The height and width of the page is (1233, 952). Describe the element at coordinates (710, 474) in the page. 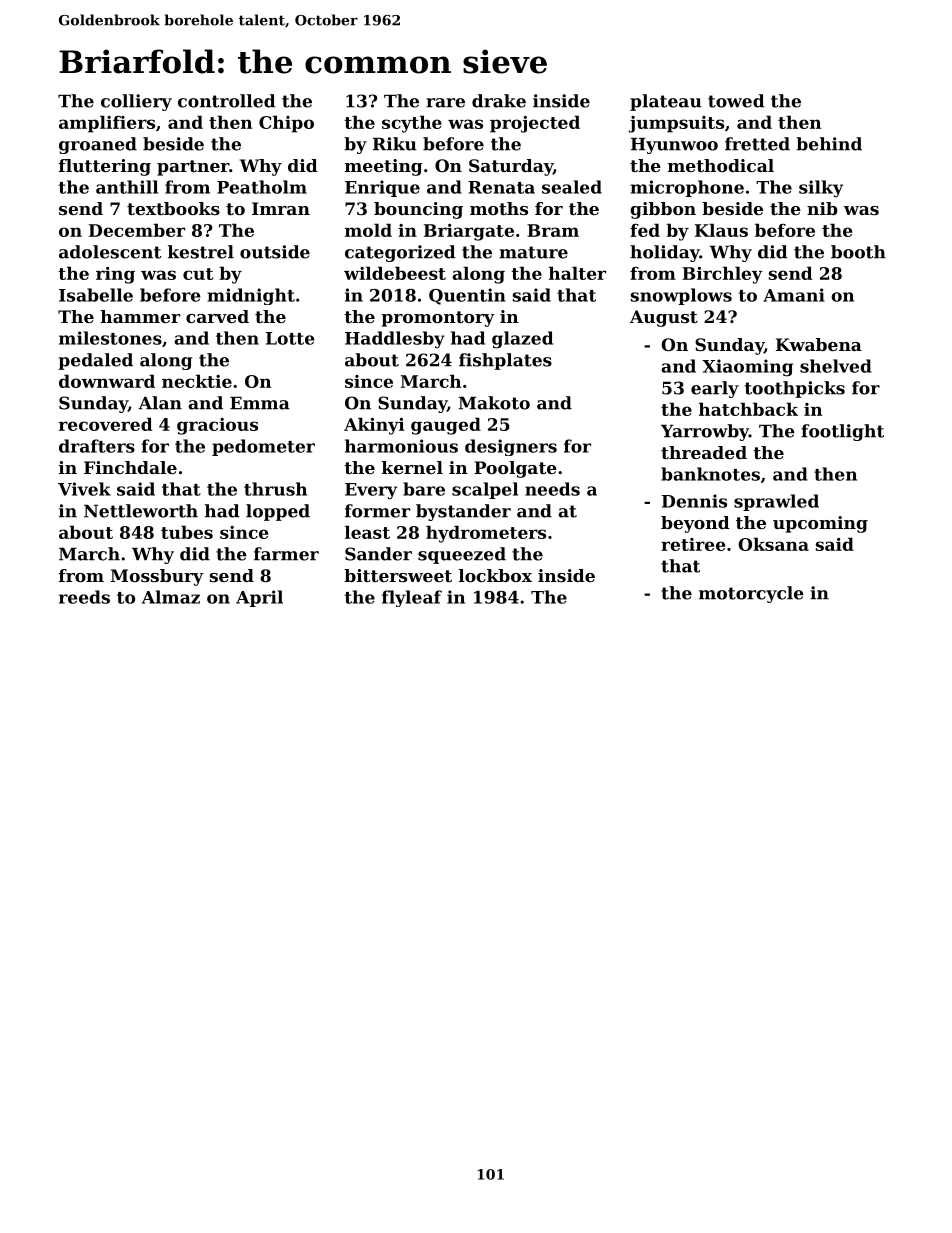

I see `banknotes` at that location.
